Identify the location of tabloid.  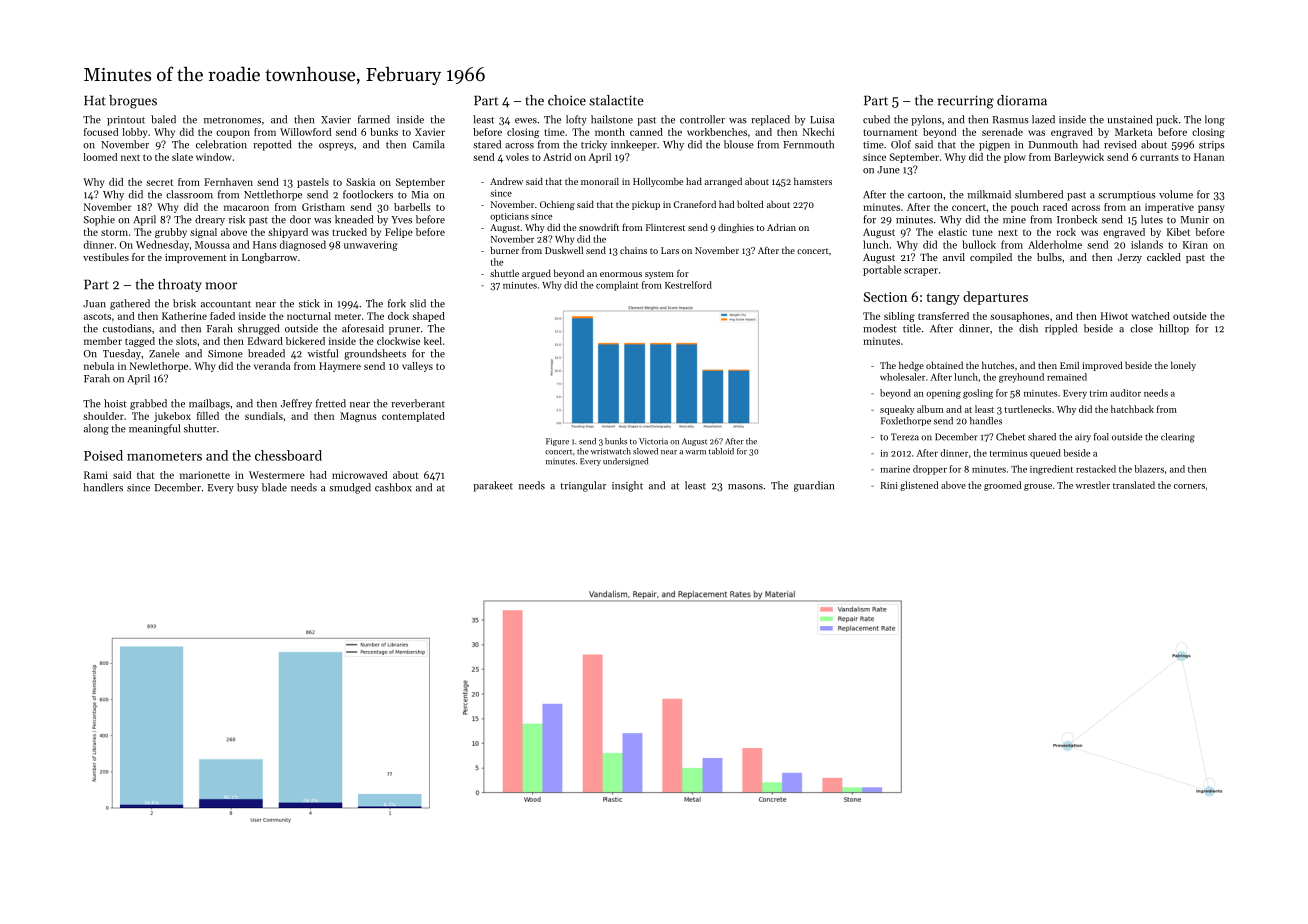
(721, 451).
